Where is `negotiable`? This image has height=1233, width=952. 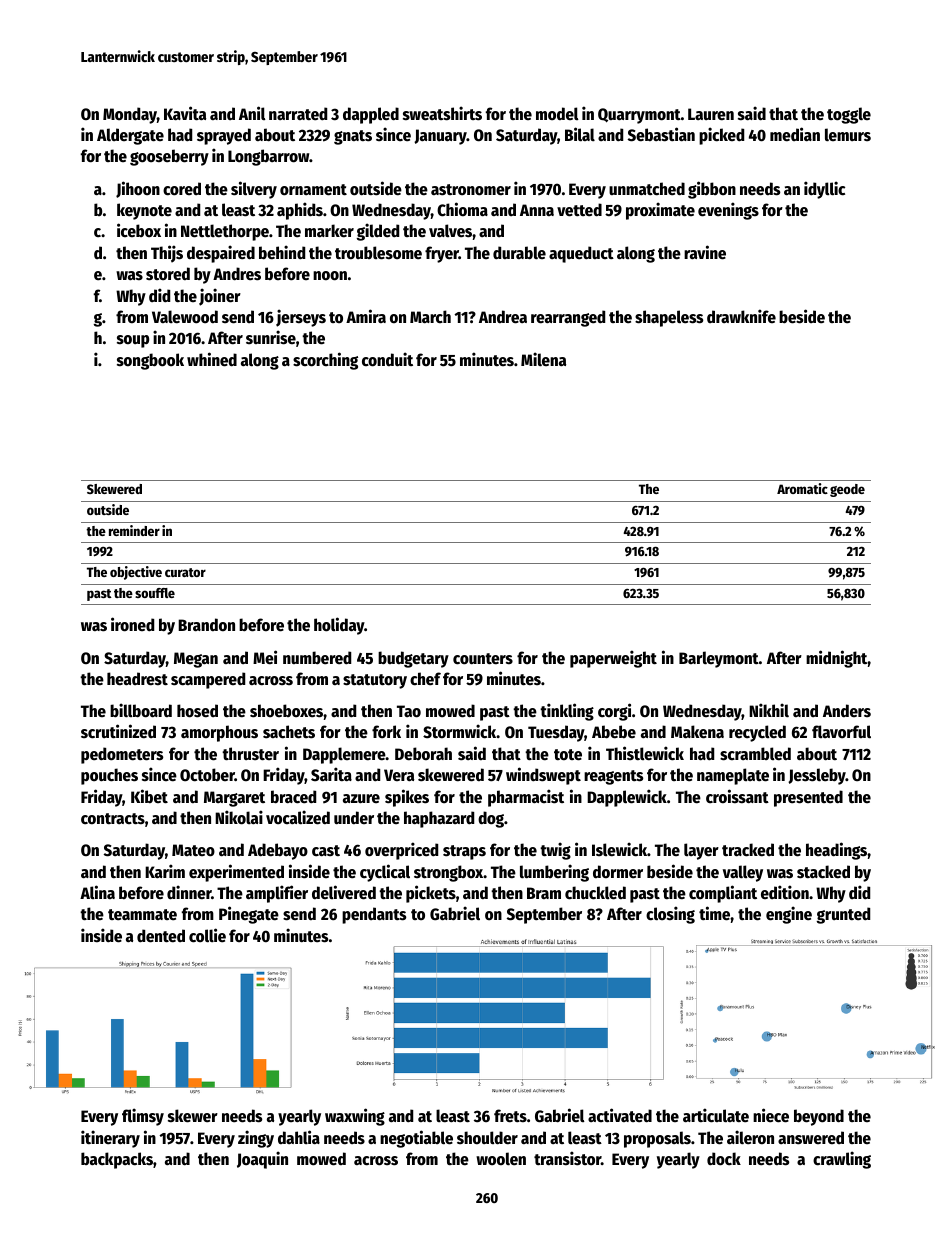 negotiable is located at coordinates (416, 1139).
